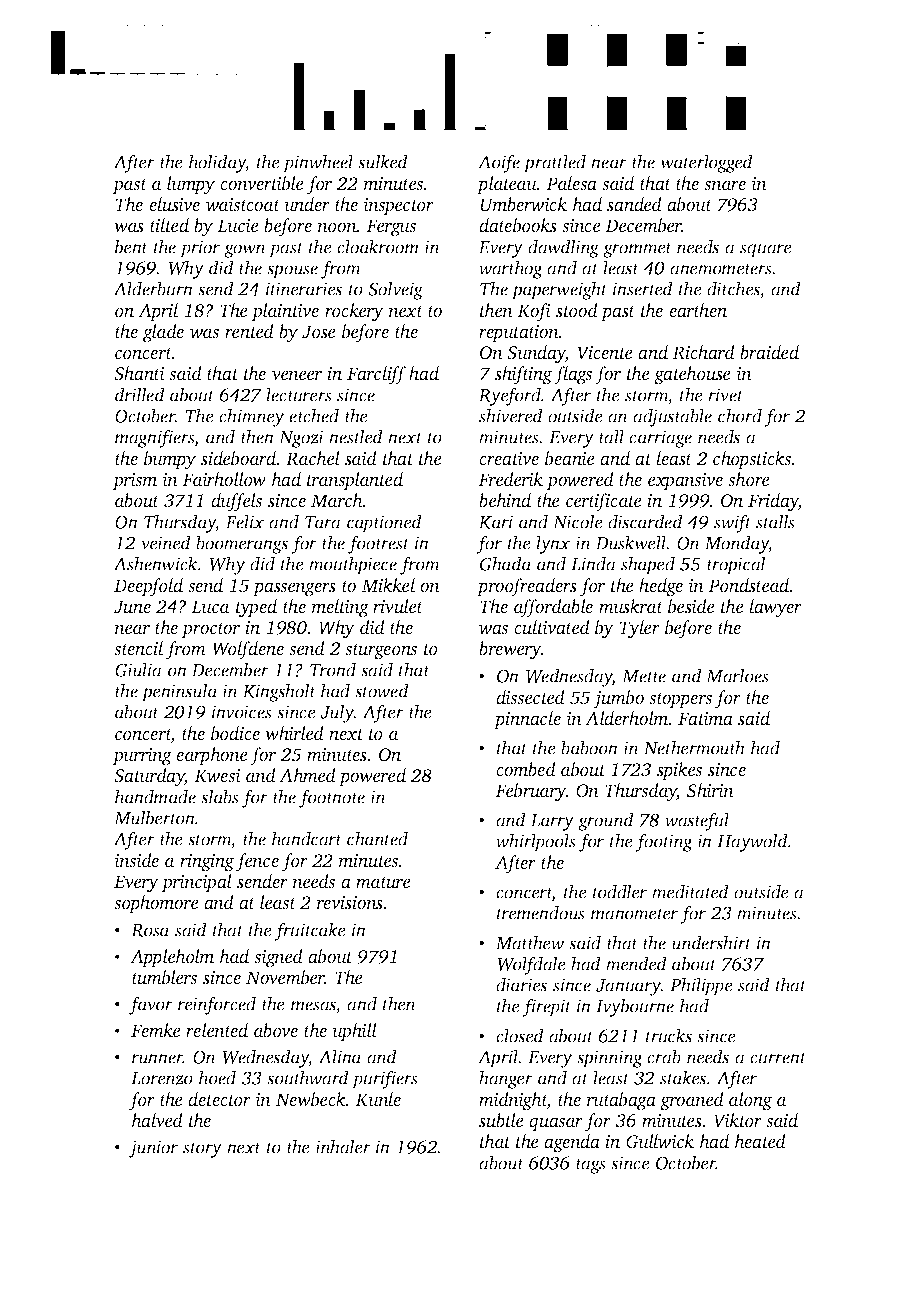 The image size is (924, 1311). I want to click on Shirin, so click(710, 790).
